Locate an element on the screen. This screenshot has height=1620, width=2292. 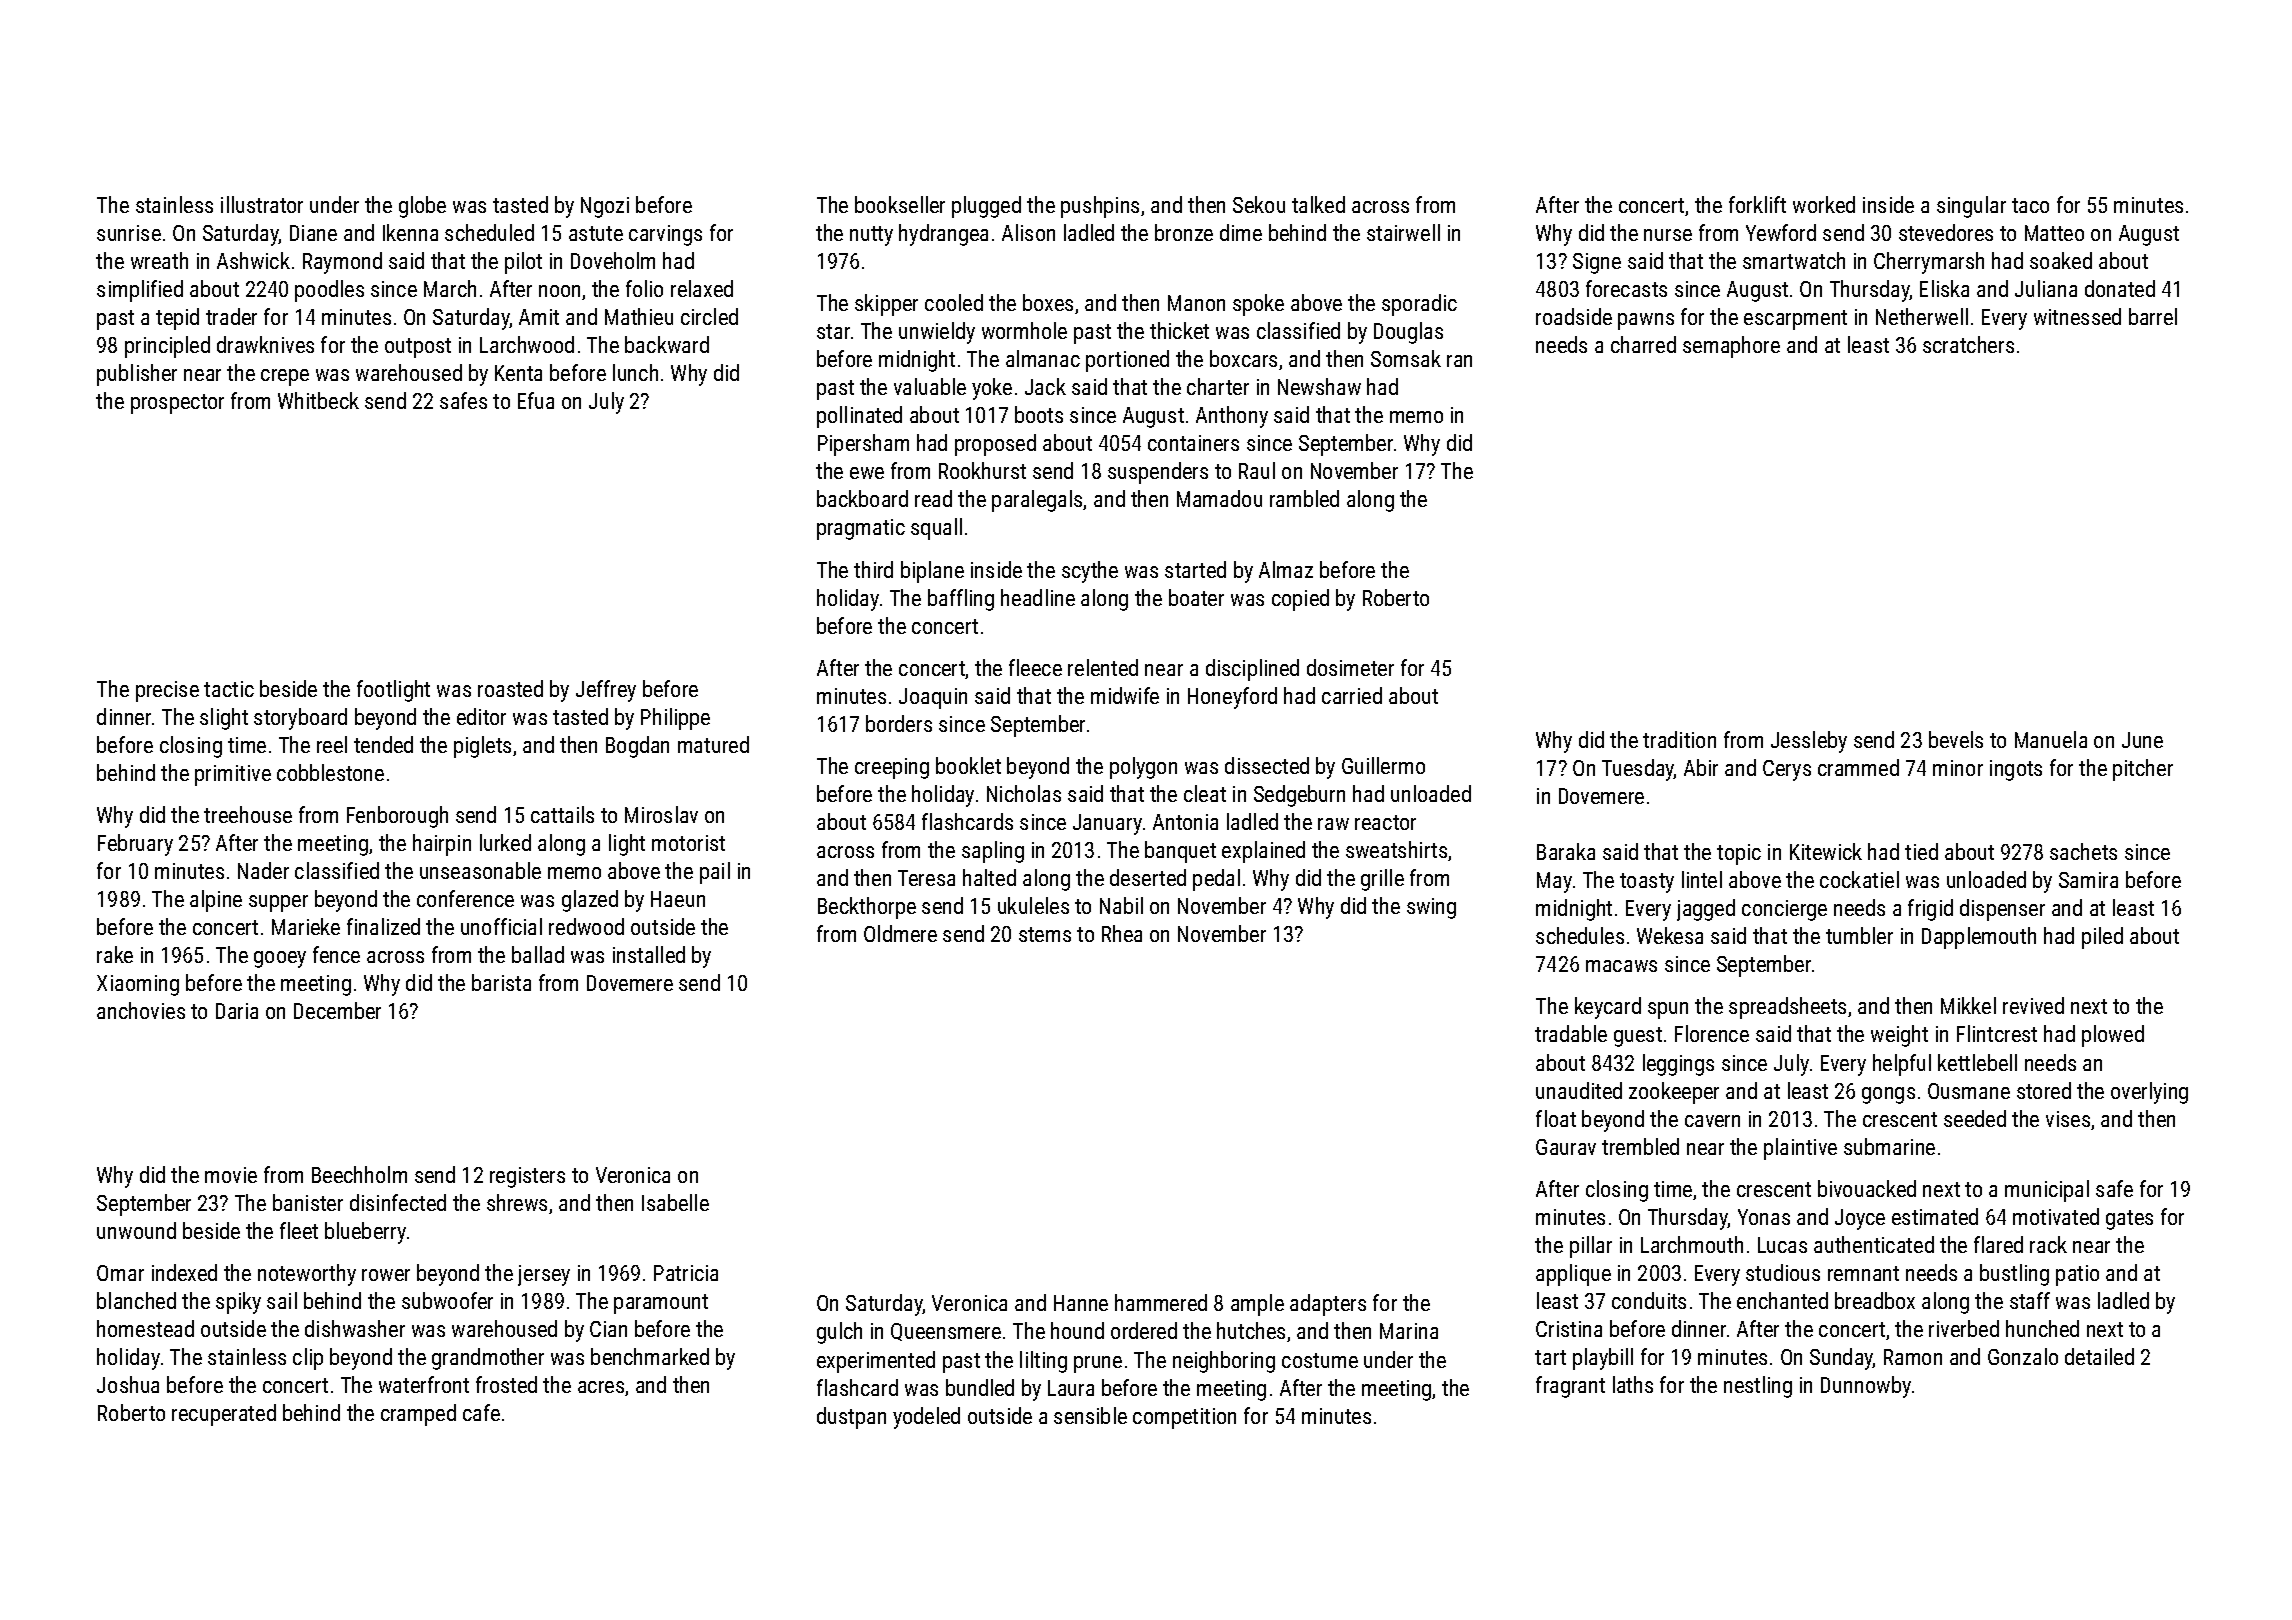
precise is located at coordinates (167, 691).
